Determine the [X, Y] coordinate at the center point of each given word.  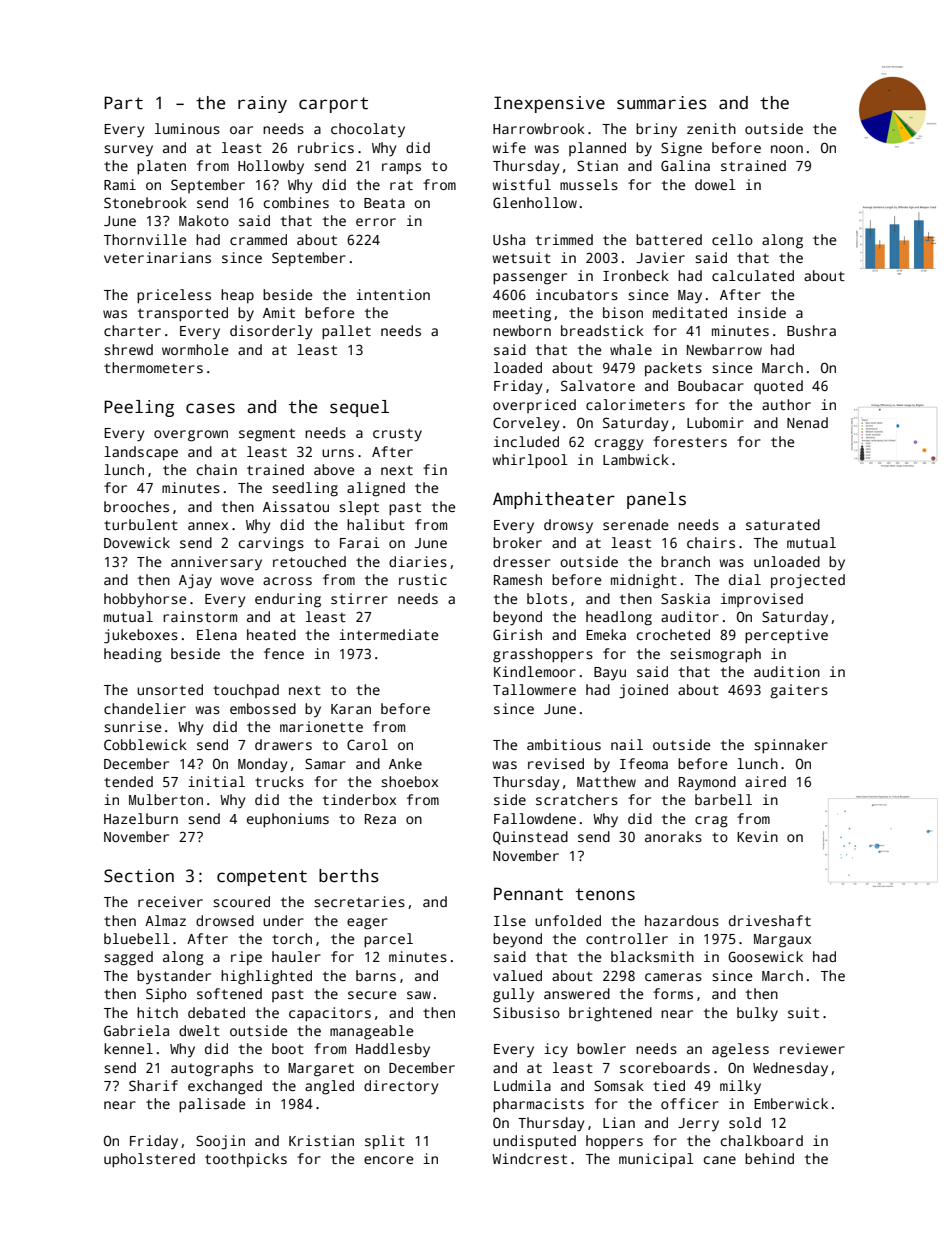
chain [217, 469]
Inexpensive [549, 104]
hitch [157, 1012]
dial [745, 579]
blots [547, 598]
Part [123, 103]
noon [787, 149]
